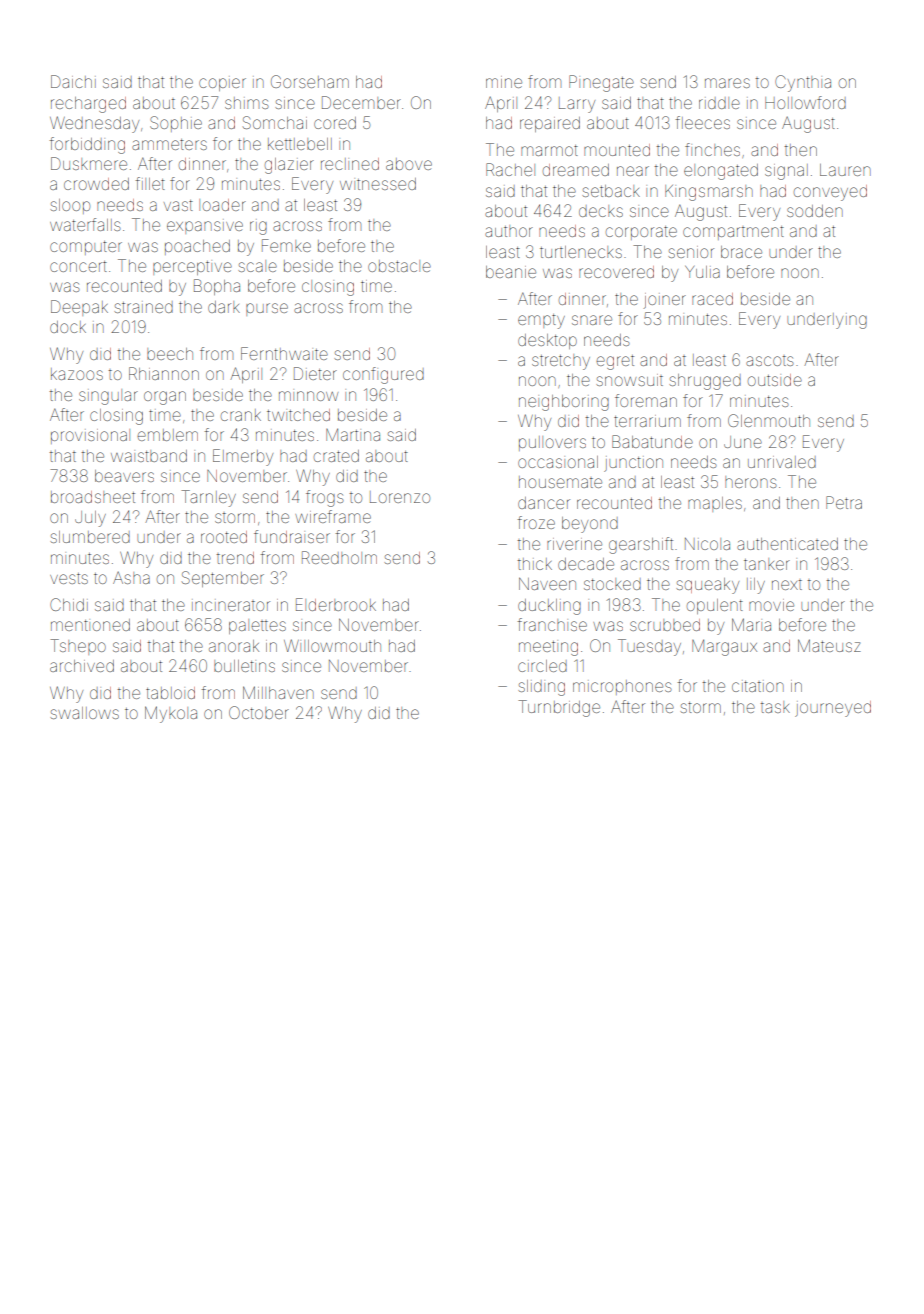 This screenshot has width=924, height=1314. Describe the element at coordinates (803, 83) in the screenshot. I see `Cynthia` at that location.
